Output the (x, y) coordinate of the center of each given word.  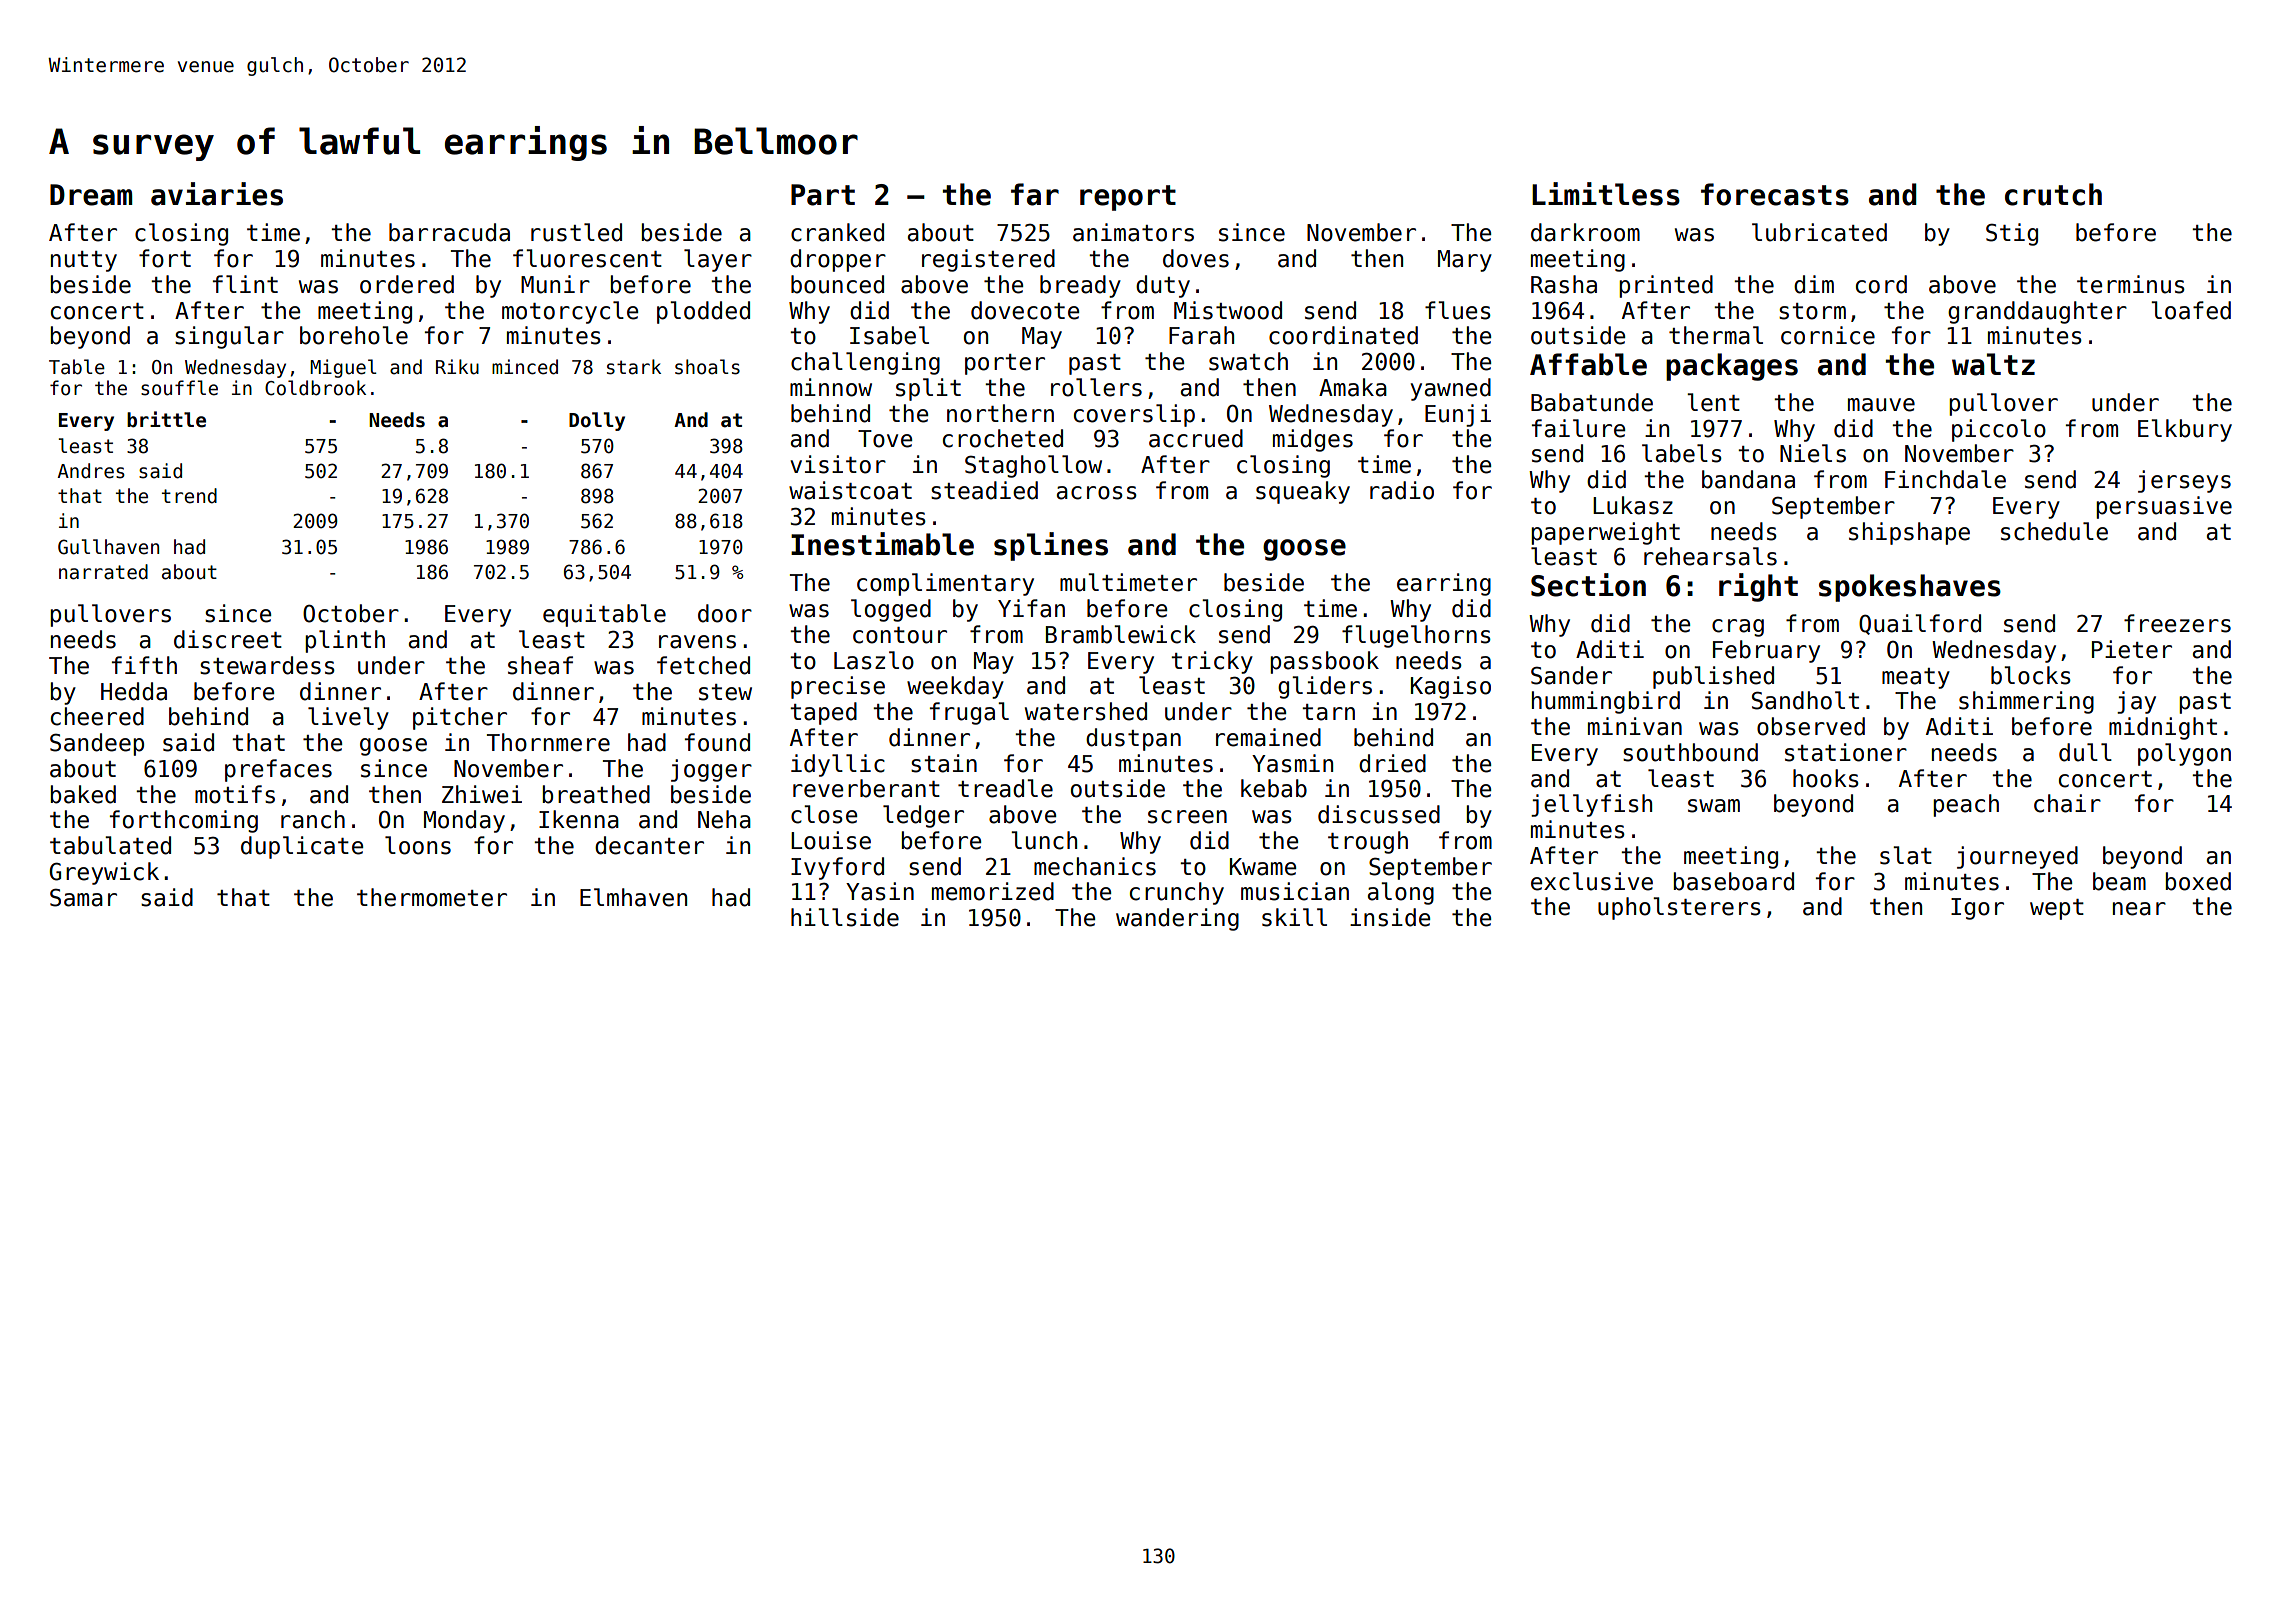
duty (1163, 286)
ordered (407, 284)
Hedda (134, 691)
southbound (1690, 752)
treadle (1005, 788)
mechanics (1095, 866)
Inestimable (882, 544)
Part (823, 195)
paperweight (1605, 533)
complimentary (945, 584)
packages (1732, 367)
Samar (83, 897)
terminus (2131, 284)
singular (229, 337)
